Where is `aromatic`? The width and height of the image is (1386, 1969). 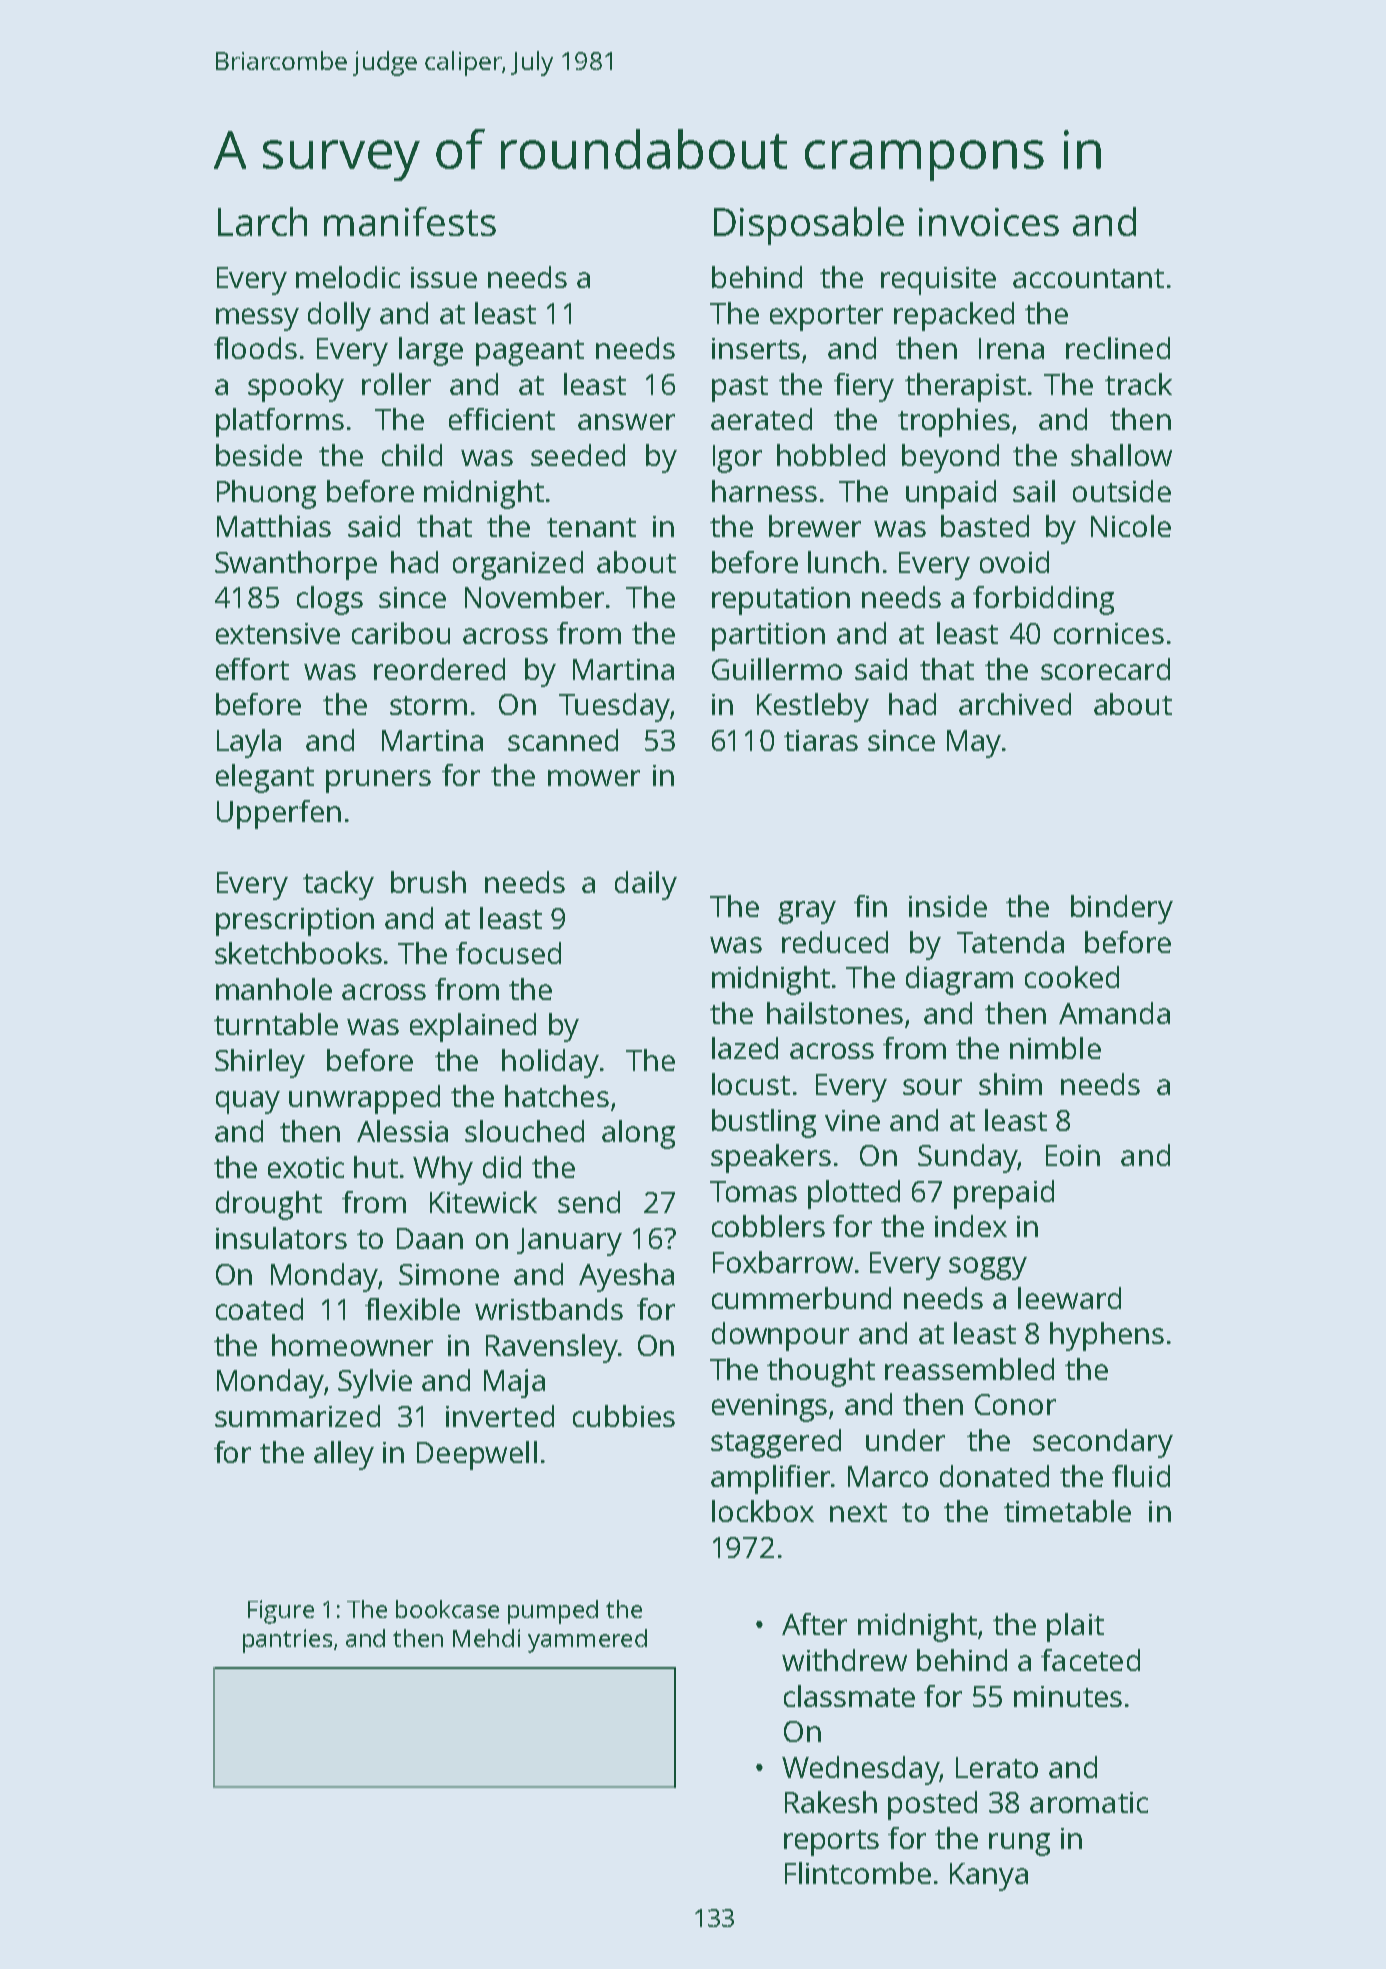
aromatic is located at coordinates (1089, 1802).
